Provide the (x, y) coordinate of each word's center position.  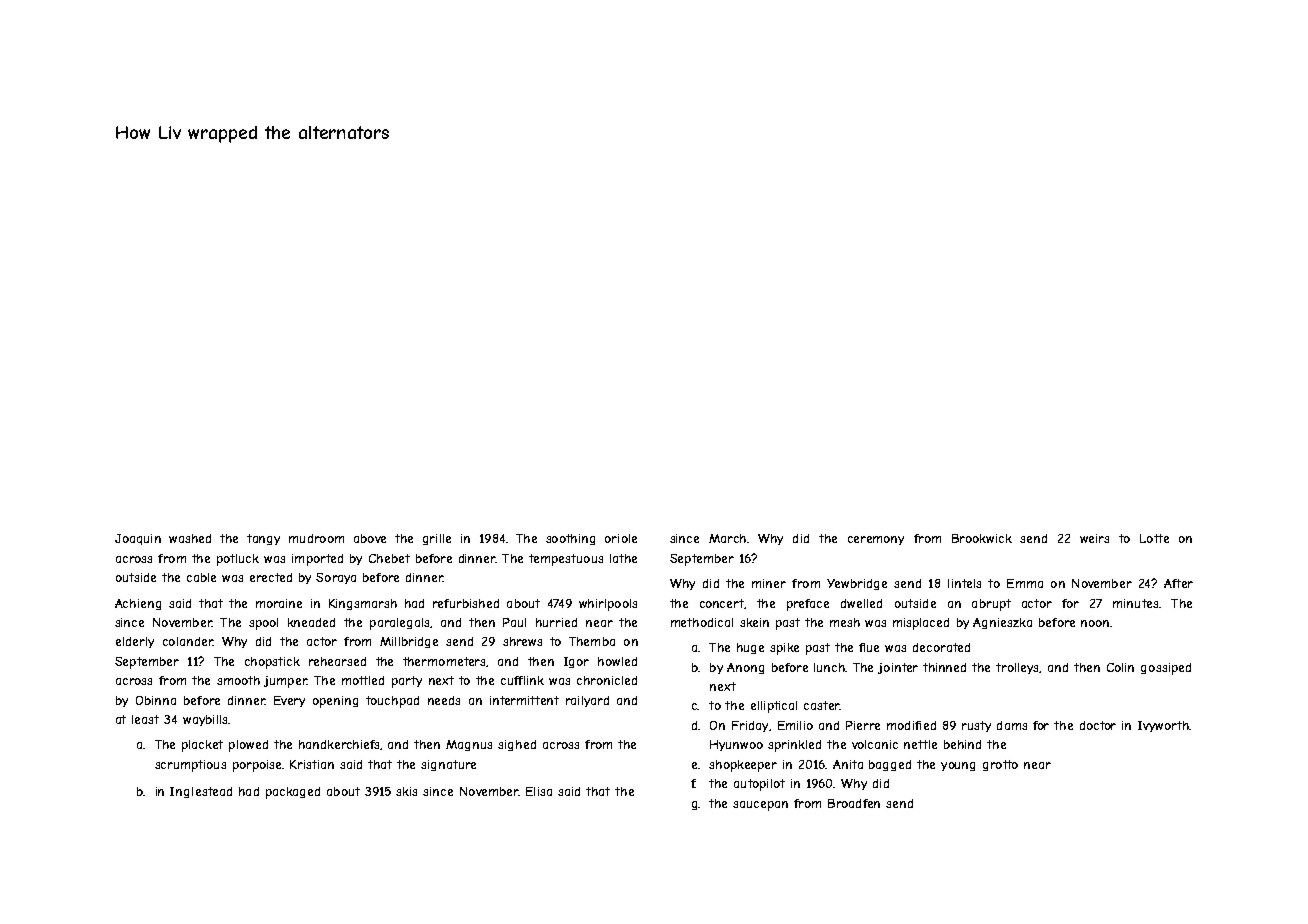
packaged (293, 793)
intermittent (524, 700)
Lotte (1154, 538)
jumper (285, 682)
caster (822, 705)
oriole (621, 538)
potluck (238, 560)
